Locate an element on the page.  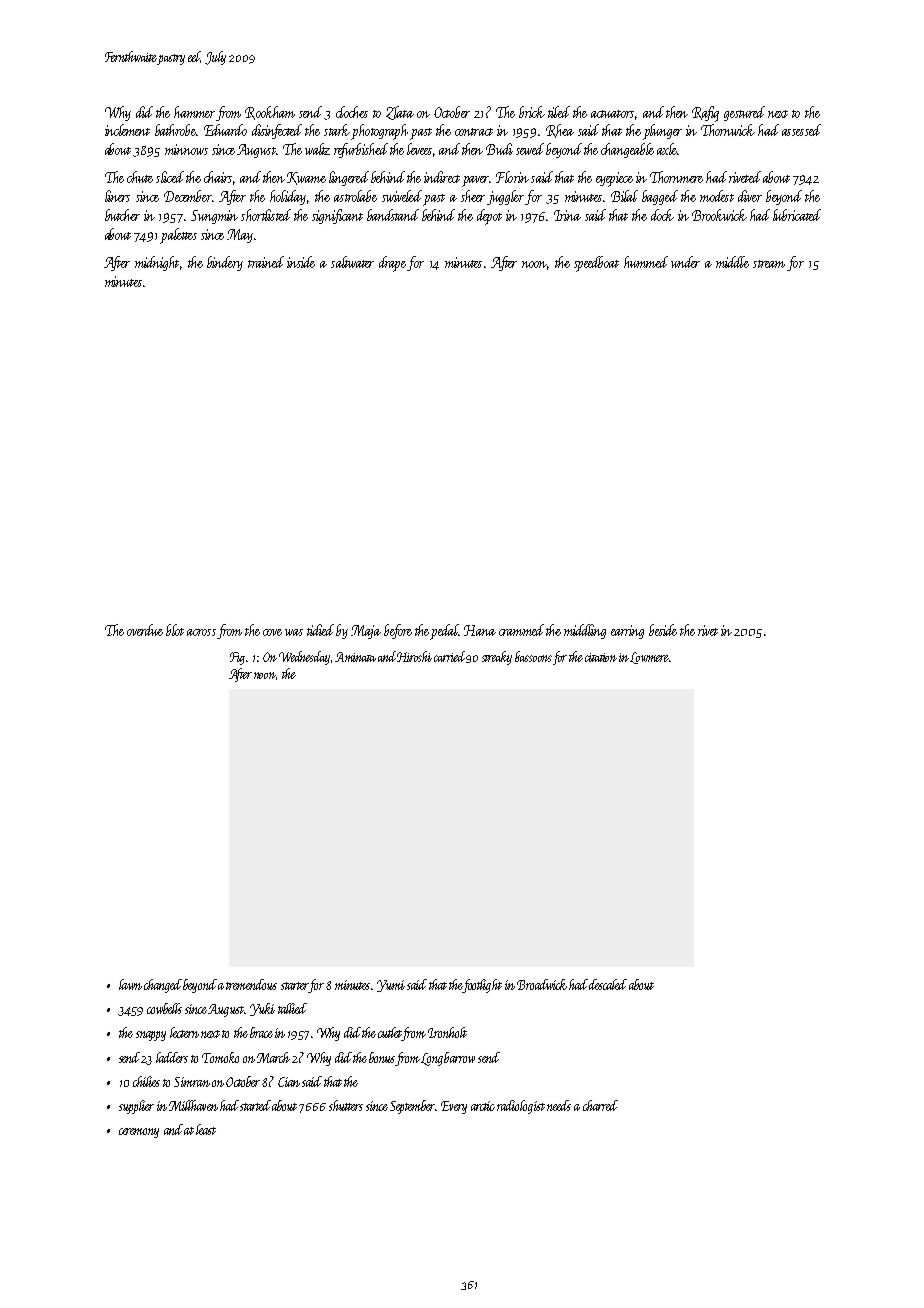
Fig is located at coordinates (237, 658).
